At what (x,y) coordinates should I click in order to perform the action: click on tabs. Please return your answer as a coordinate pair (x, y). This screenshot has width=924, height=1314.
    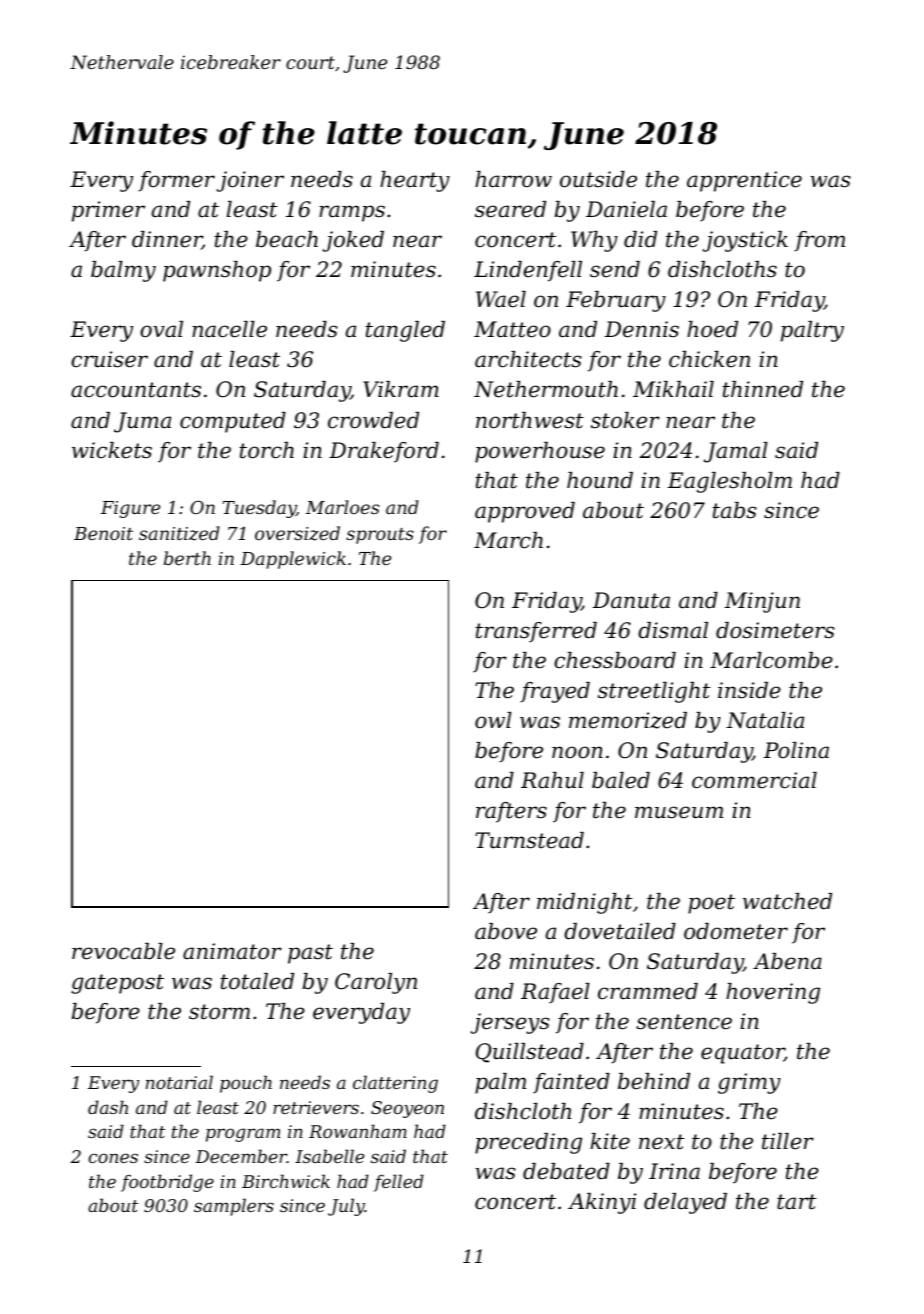
    Looking at the image, I should click on (735, 510).
